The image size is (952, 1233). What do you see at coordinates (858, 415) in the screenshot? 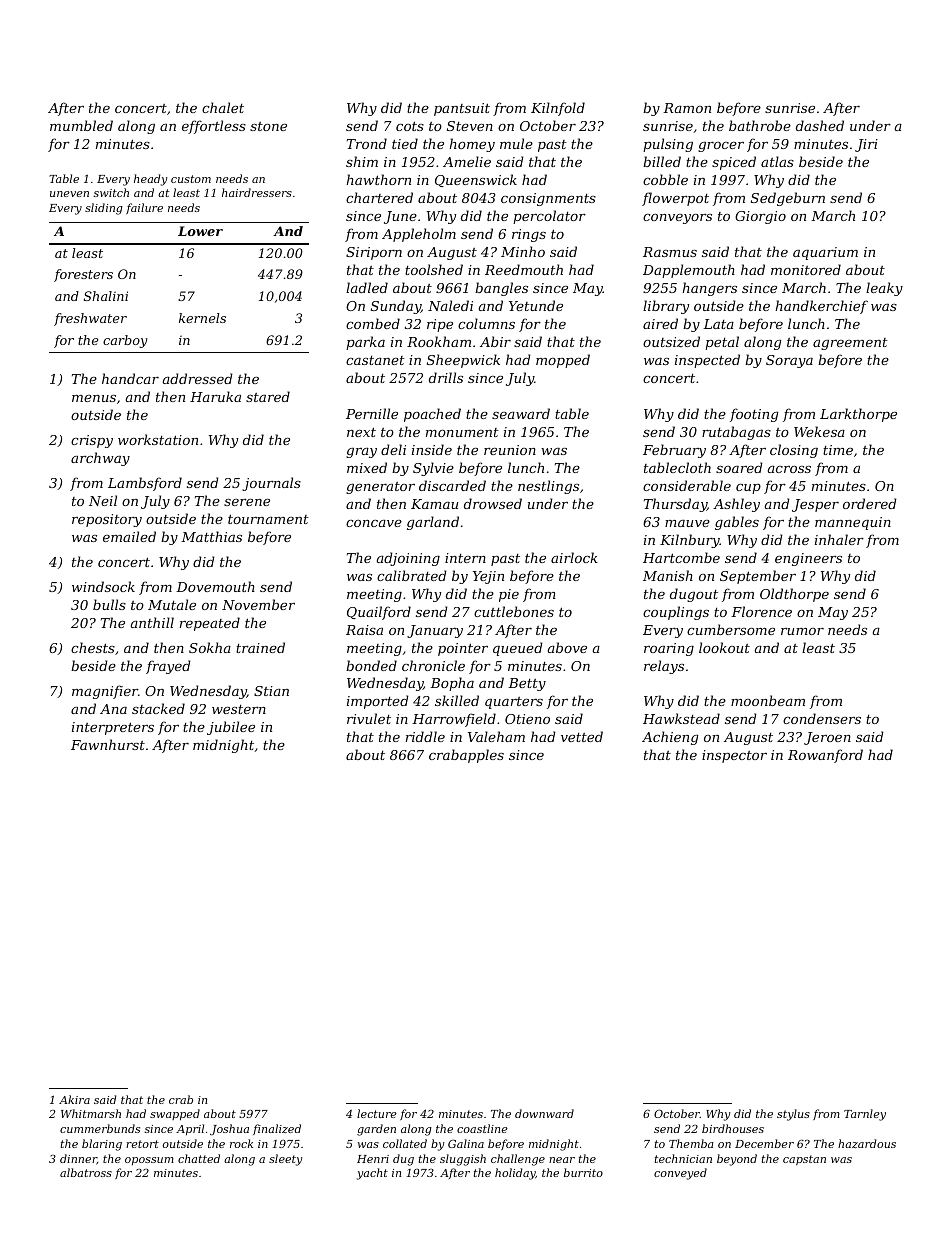
I see `Larkthorpe` at bounding box center [858, 415].
